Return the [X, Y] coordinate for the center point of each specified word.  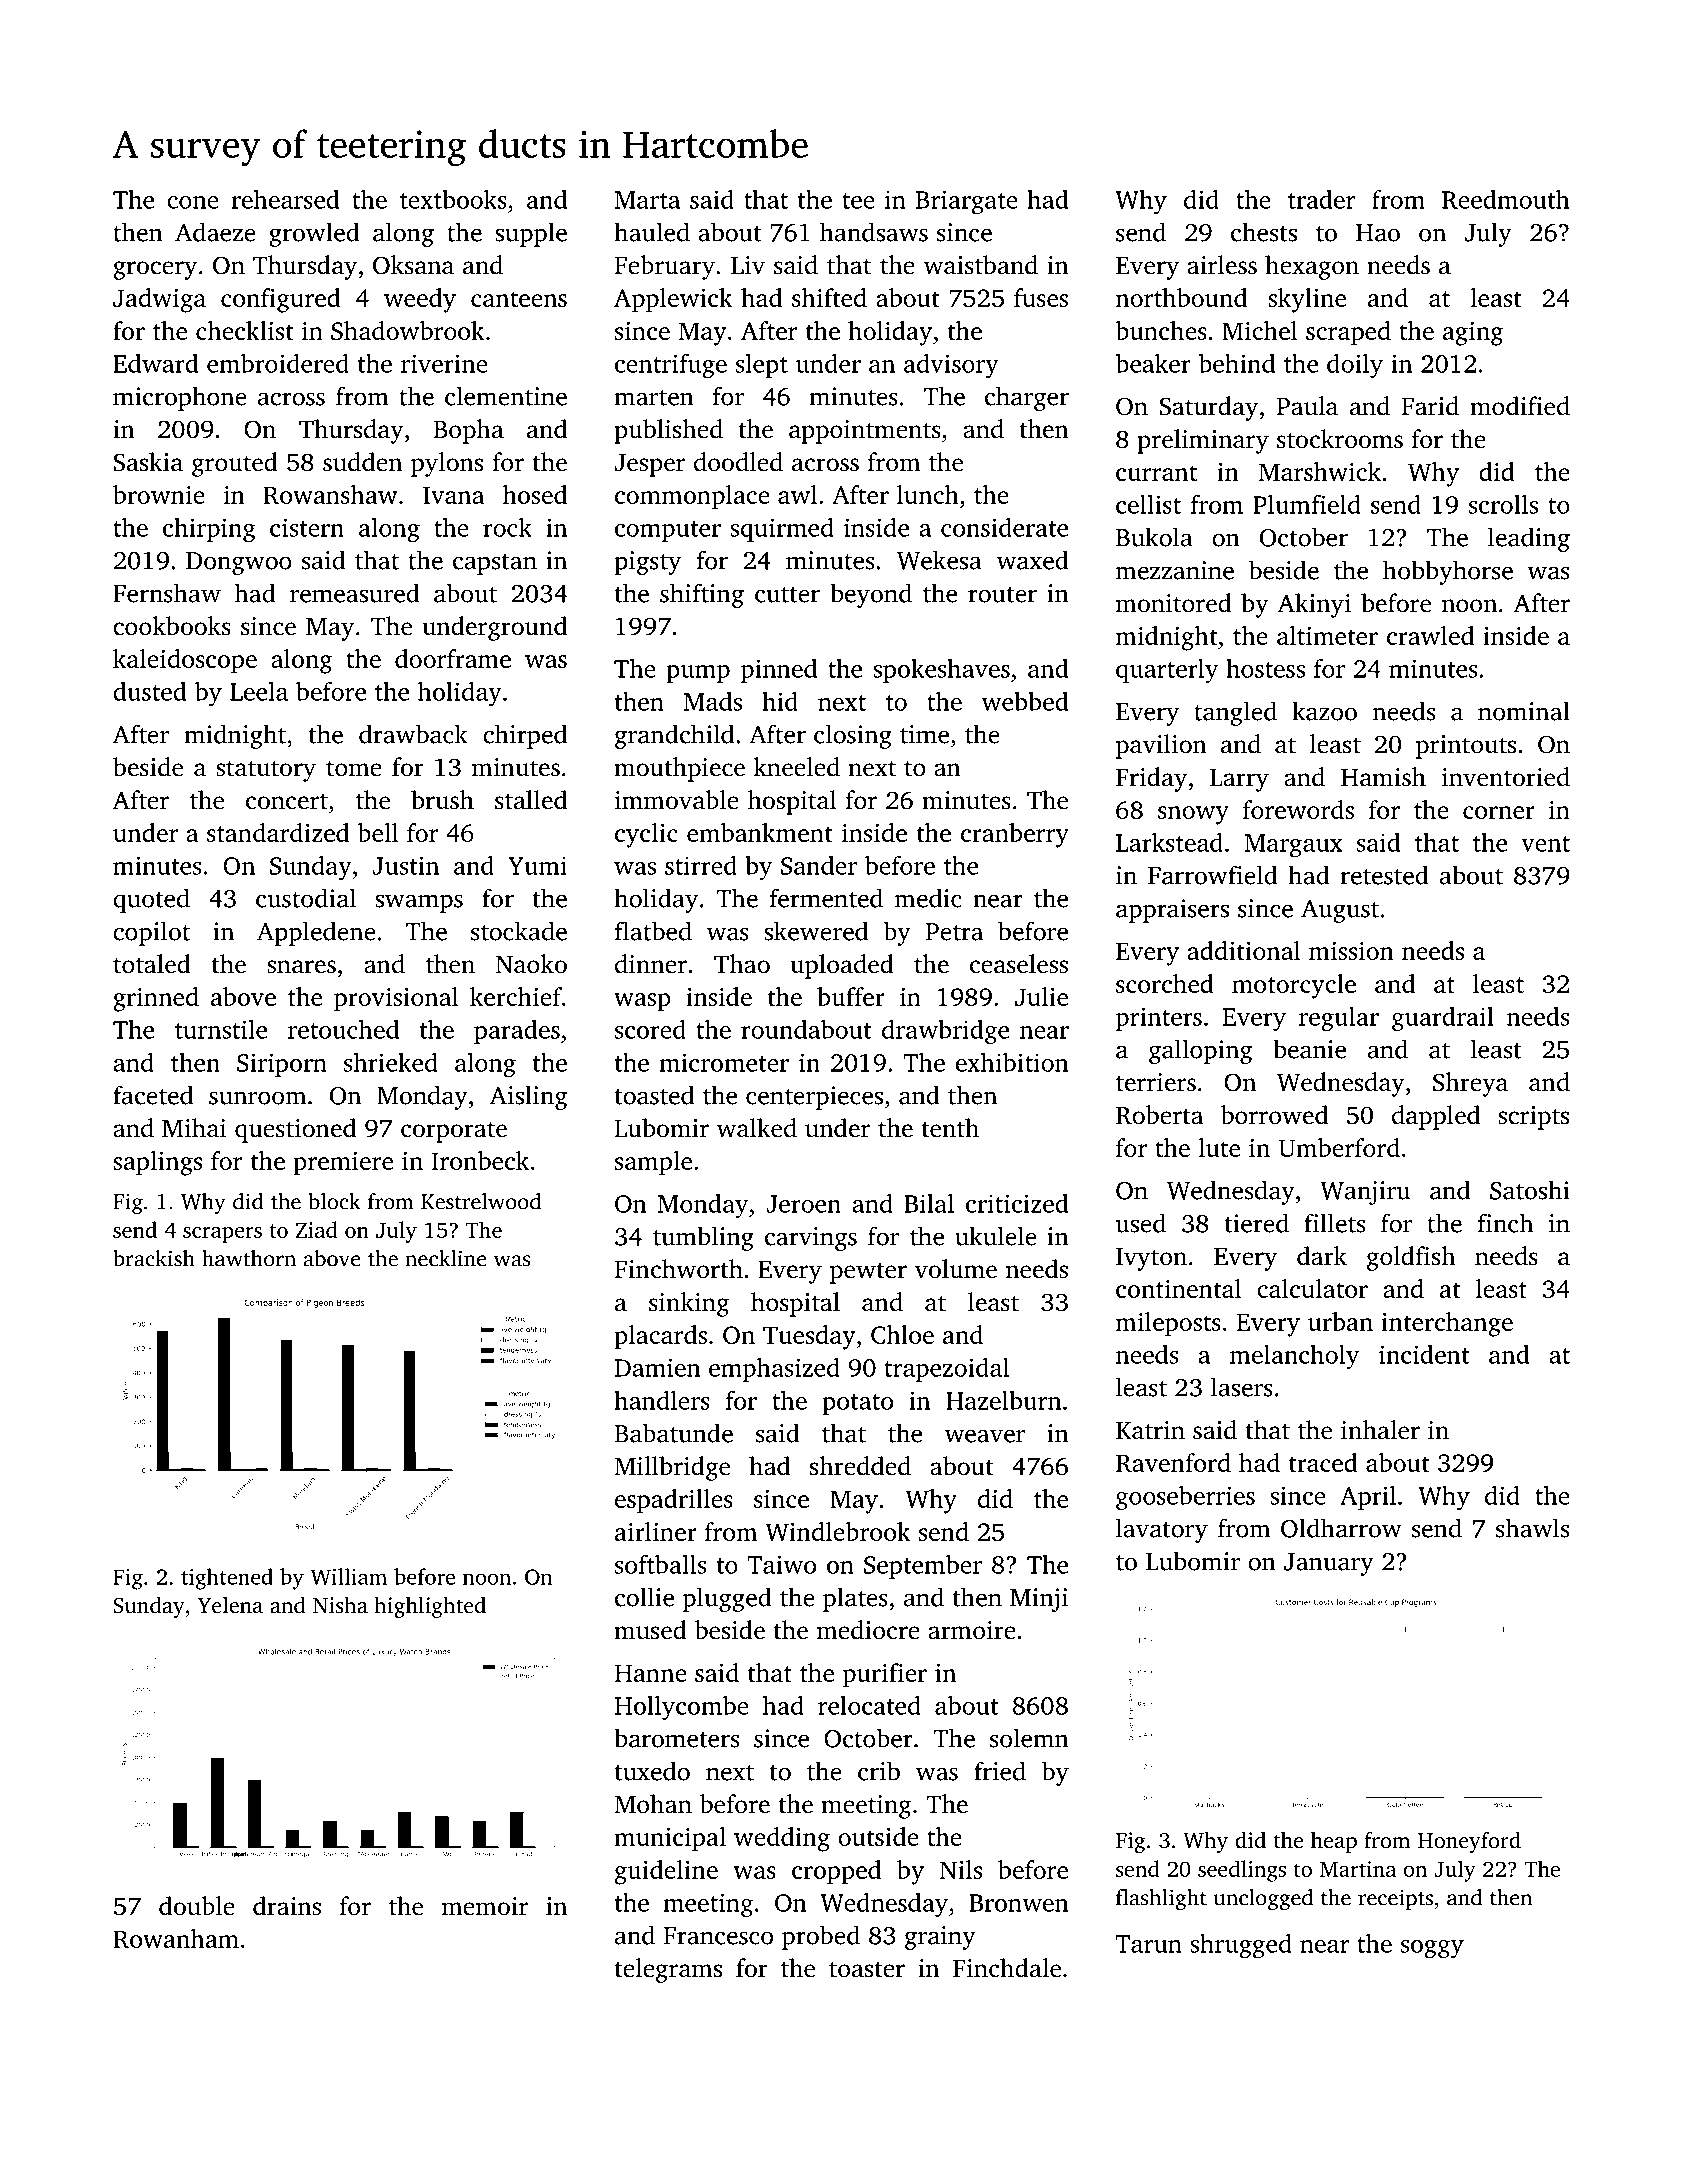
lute [1219, 1147]
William [349, 1576]
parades [517, 1032]
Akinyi [1314, 605]
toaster [867, 1969]
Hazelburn [1003, 1400]
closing [853, 736]
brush [442, 800]
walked [757, 1128]
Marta [647, 200]
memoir [485, 1906]
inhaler [1380, 1430]
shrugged [1241, 1946]
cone [193, 202]
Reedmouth [1506, 199]
